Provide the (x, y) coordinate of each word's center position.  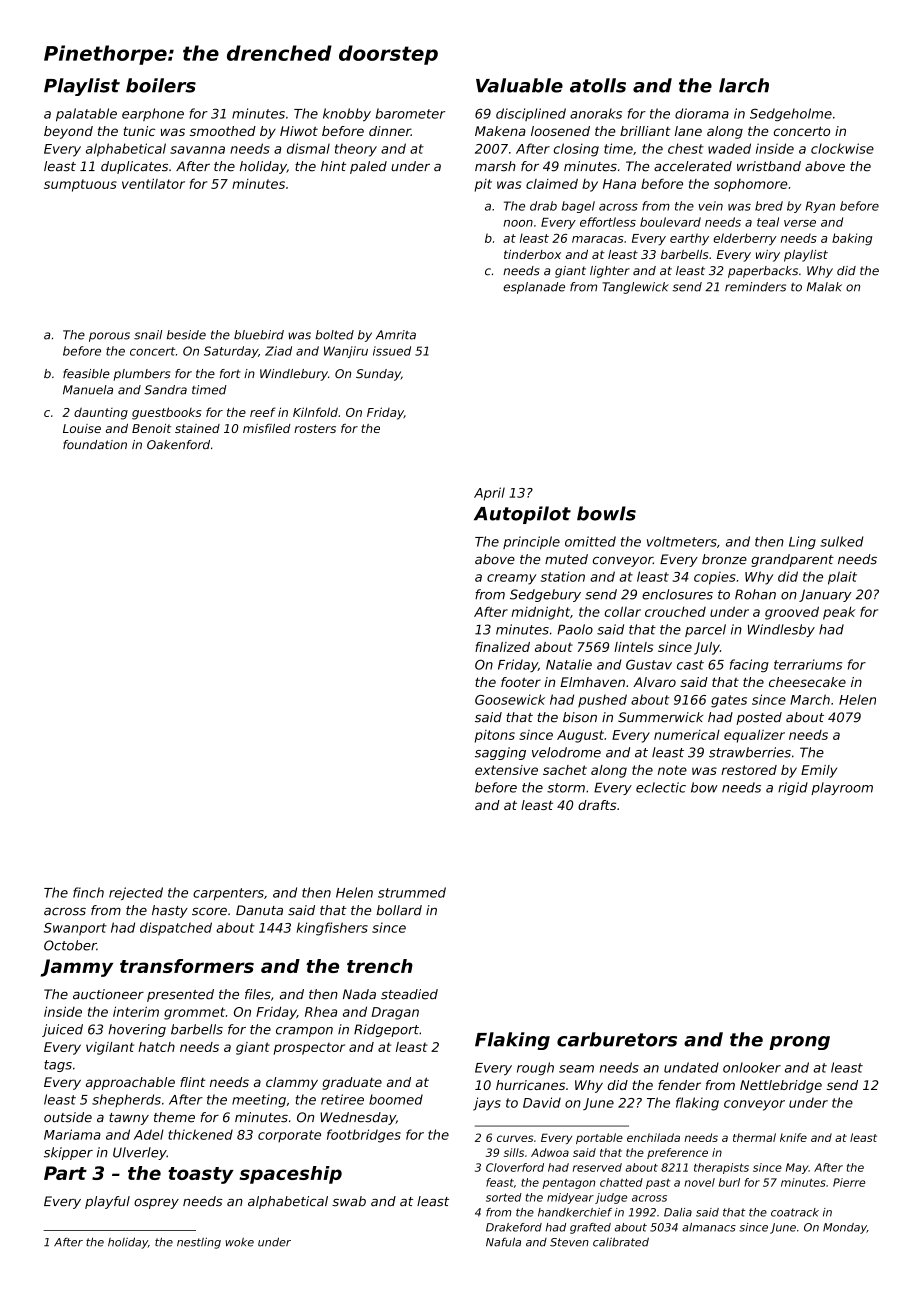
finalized (502, 647)
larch (744, 85)
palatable (86, 115)
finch (88, 892)
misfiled (266, 428)
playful (107, 1202)
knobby (347, 114)
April (489, 494)
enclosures (677, 594)
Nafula (503, 1242)
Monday (845, 1228)
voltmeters (682, 541)
